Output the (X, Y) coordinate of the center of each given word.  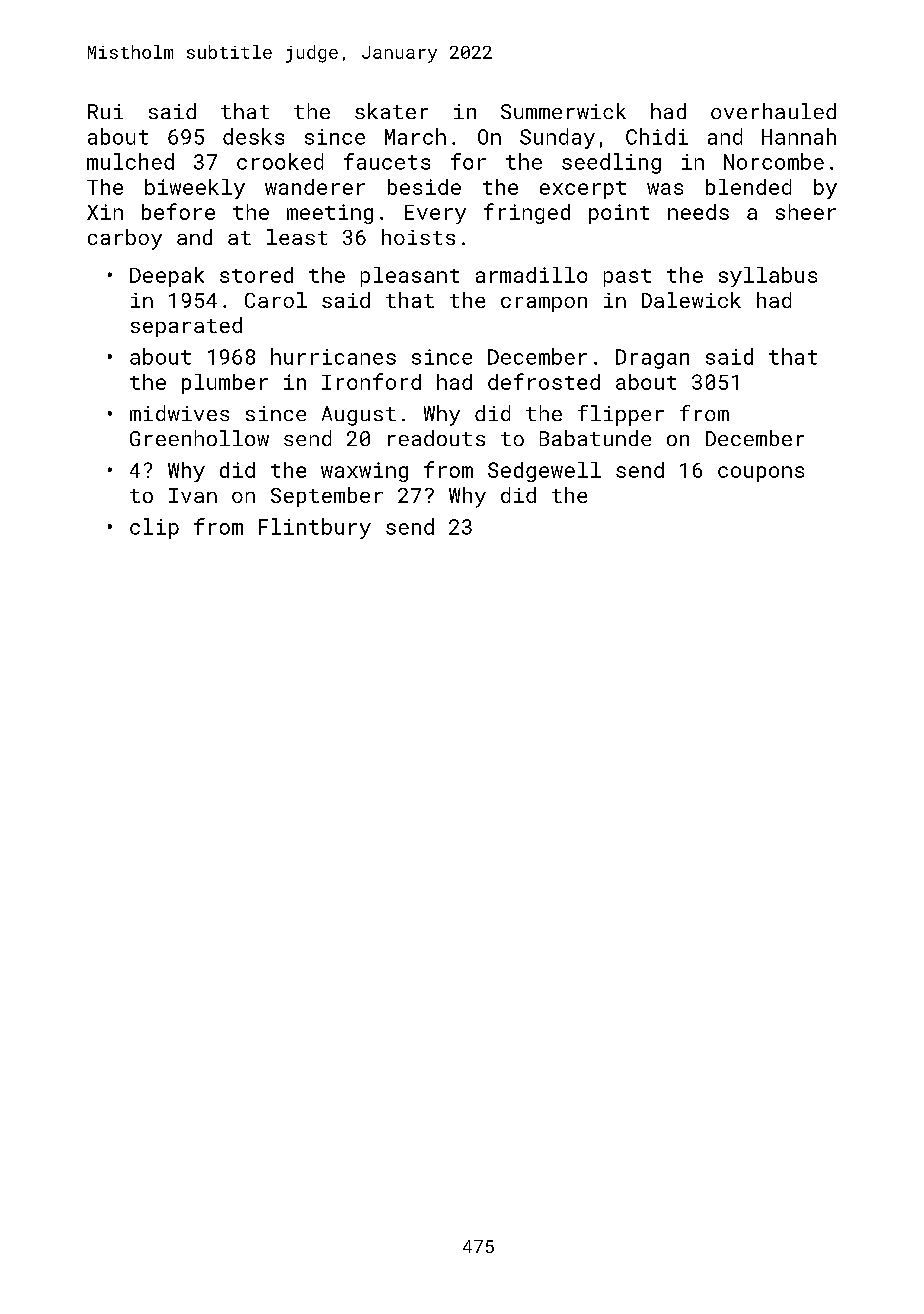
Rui (105, 111)
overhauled (773, 111)
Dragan (652, 359)
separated (186, 327)
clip (154, 528)
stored (256, 275)
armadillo (531, 275)
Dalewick (691, 300)
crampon (544, 304)
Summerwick (563, 111)
